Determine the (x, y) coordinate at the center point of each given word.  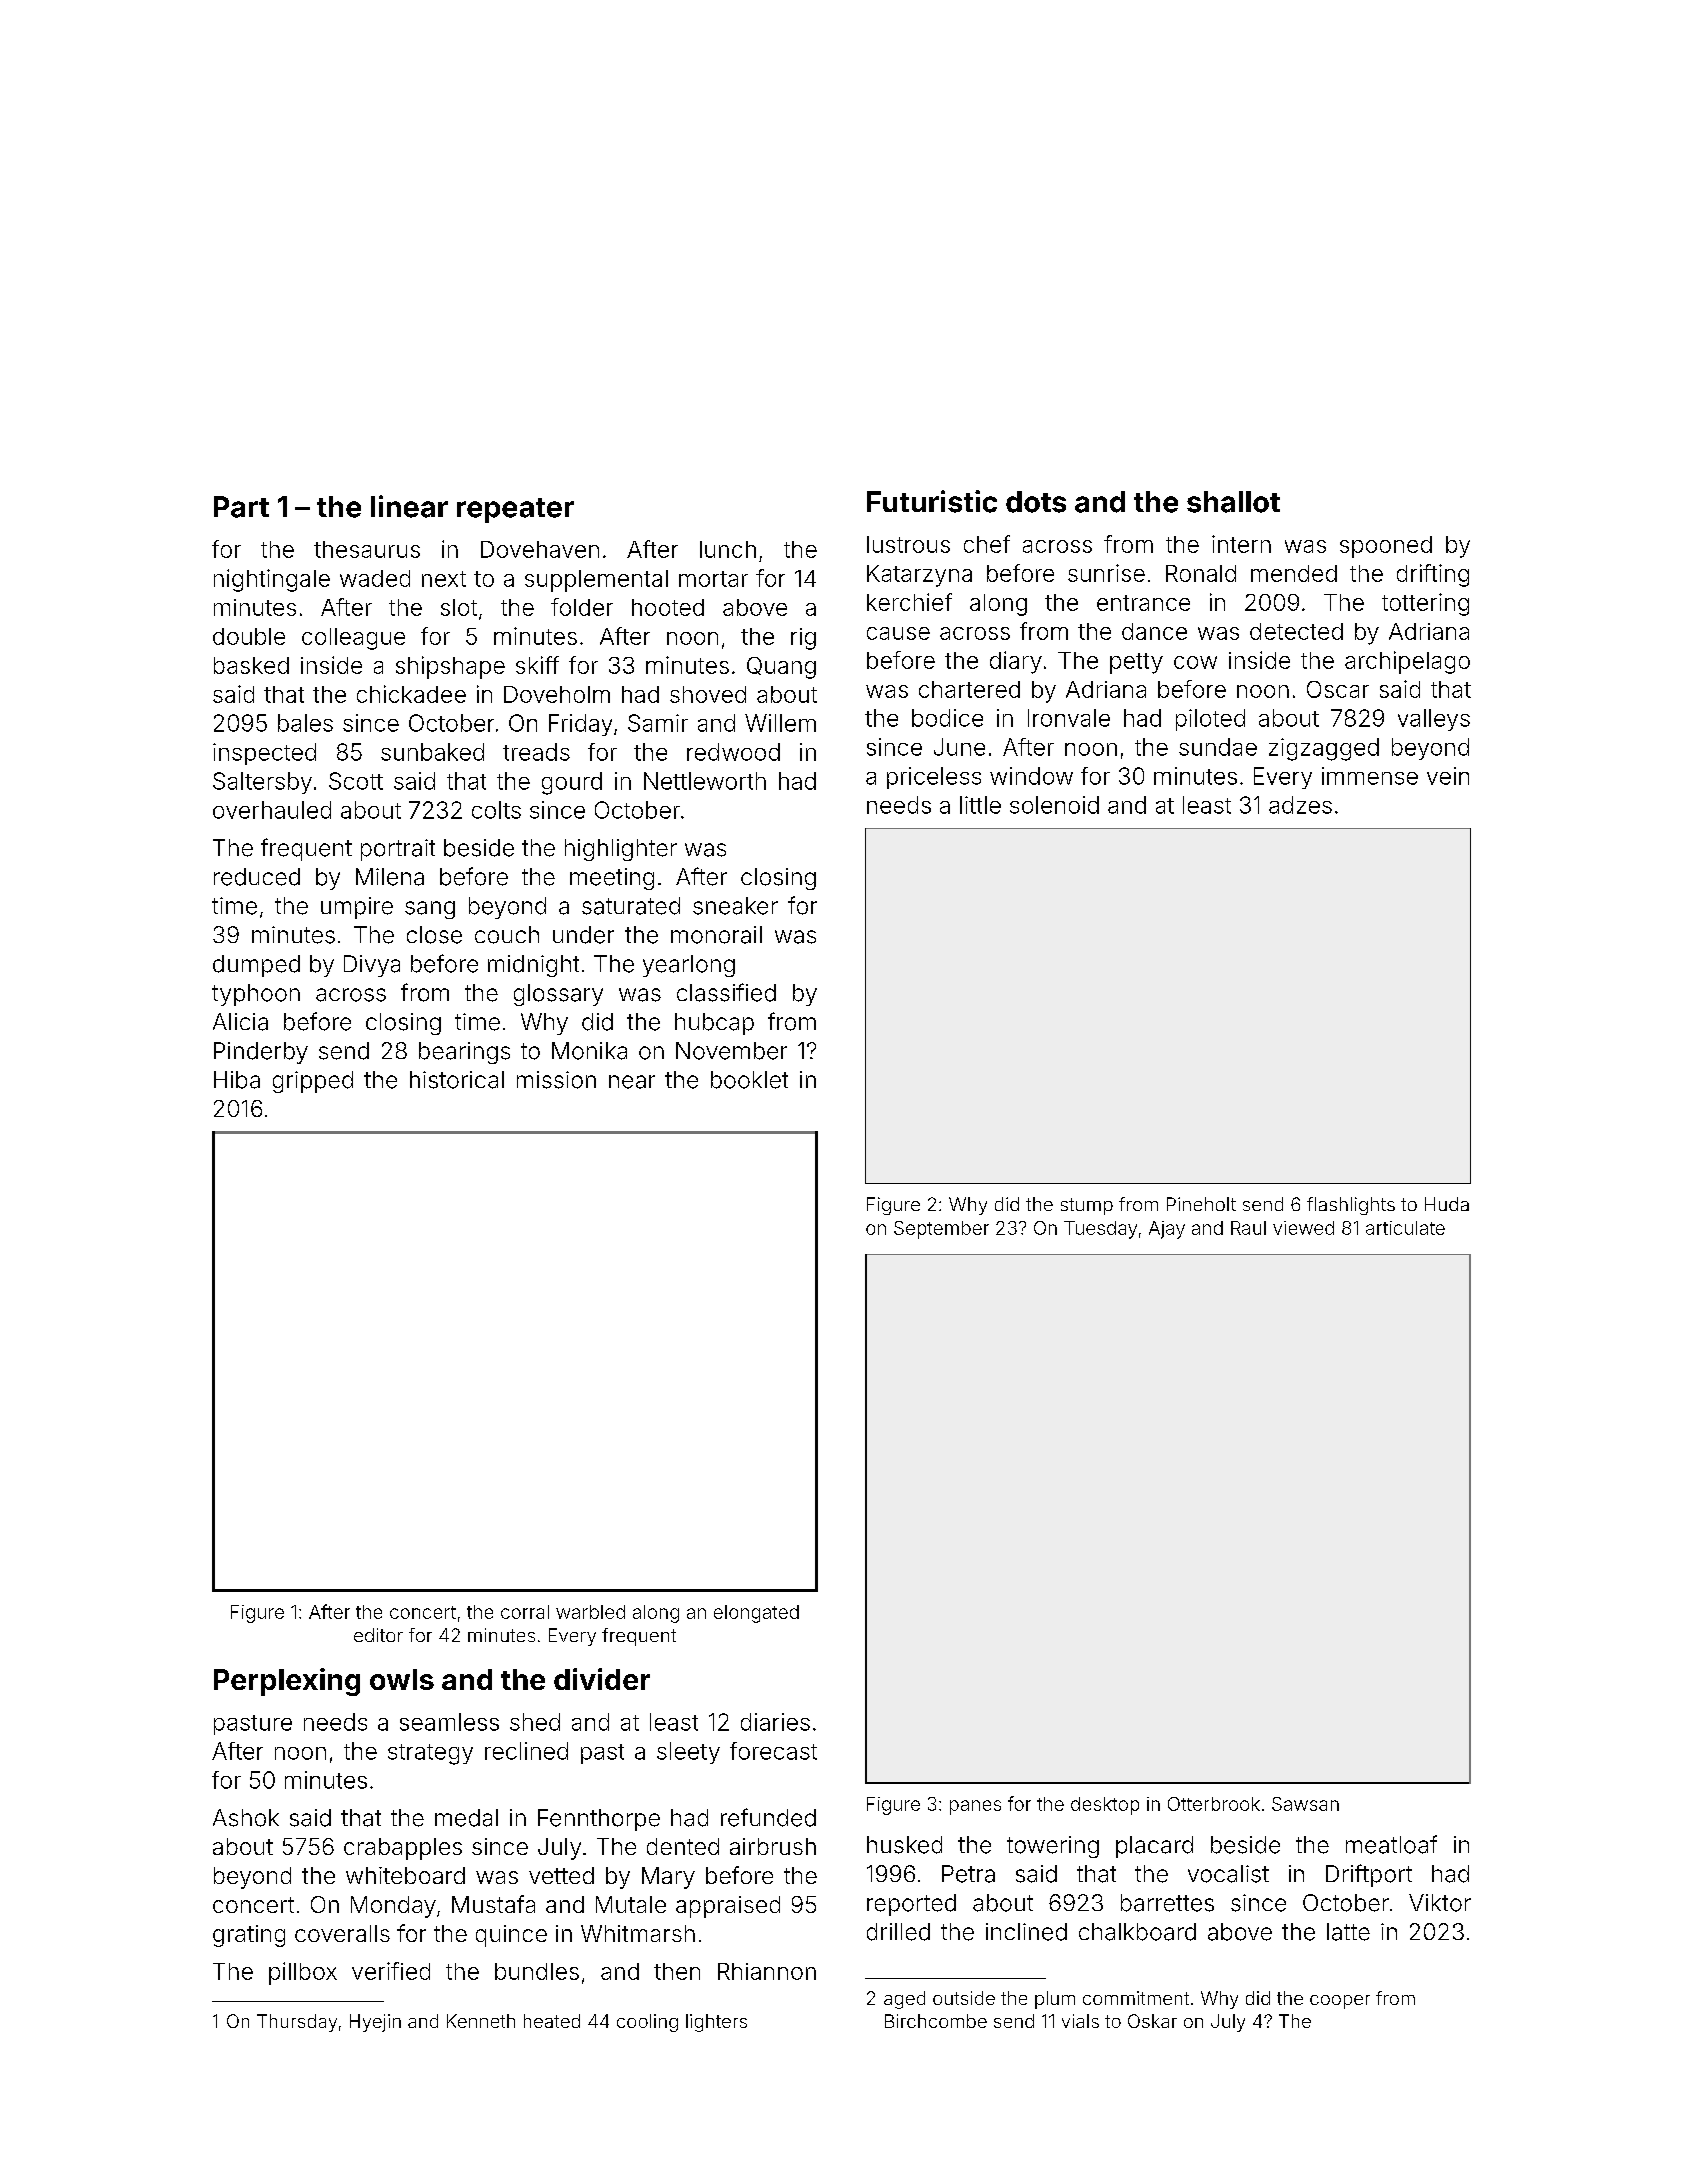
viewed (1303, 1228)
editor (378, 1635)
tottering (1425, 604)
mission (556, 1080)
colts (496, 810)
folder (582, 607)
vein (1448, 776)
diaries (775, 1722)
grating (249, 1936)
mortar (713, 579)
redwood (733, 752)
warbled (590, 1612)
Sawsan (1305, 1804)
